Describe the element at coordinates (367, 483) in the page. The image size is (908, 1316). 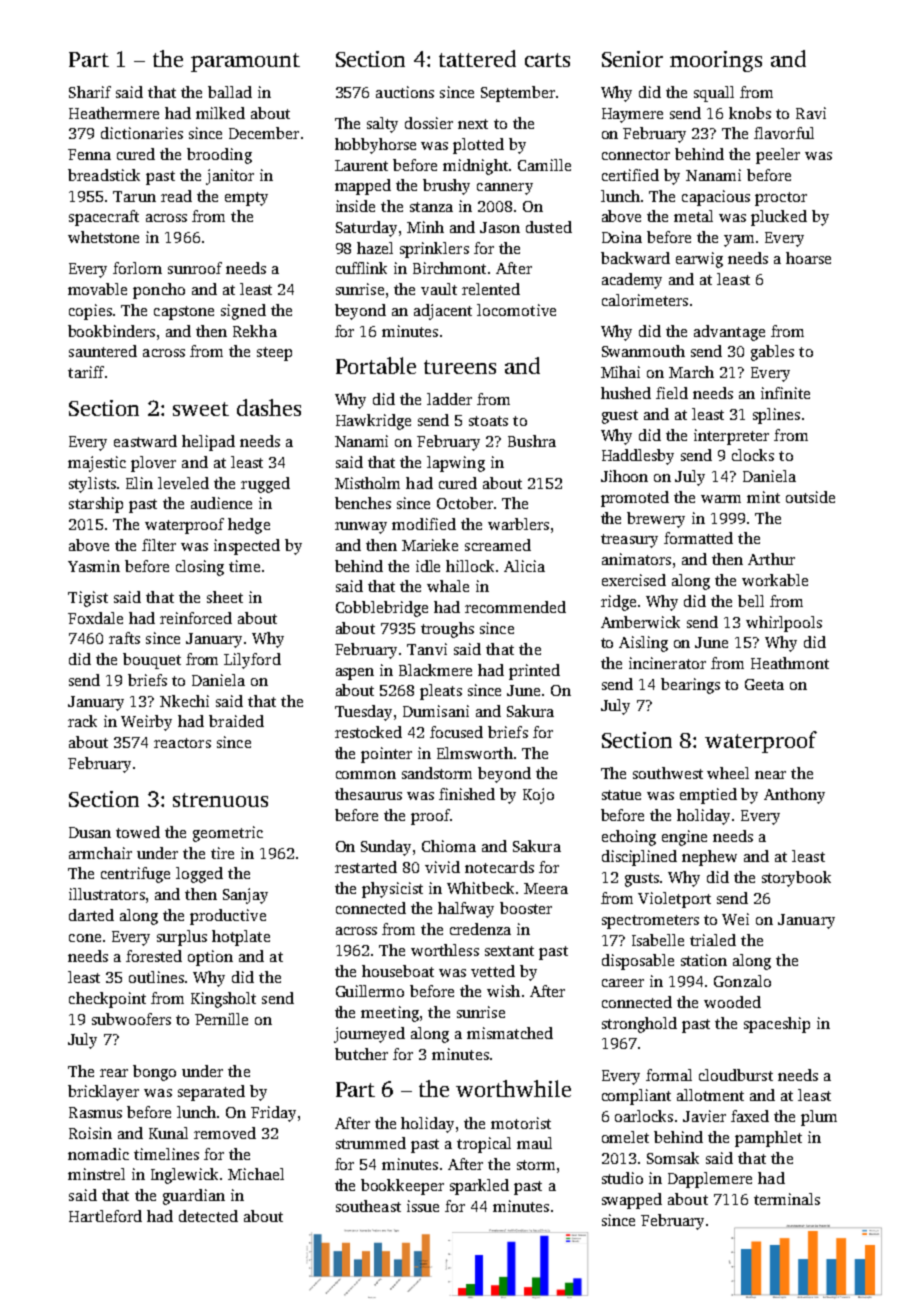
I see `Mistholm` at that location.
